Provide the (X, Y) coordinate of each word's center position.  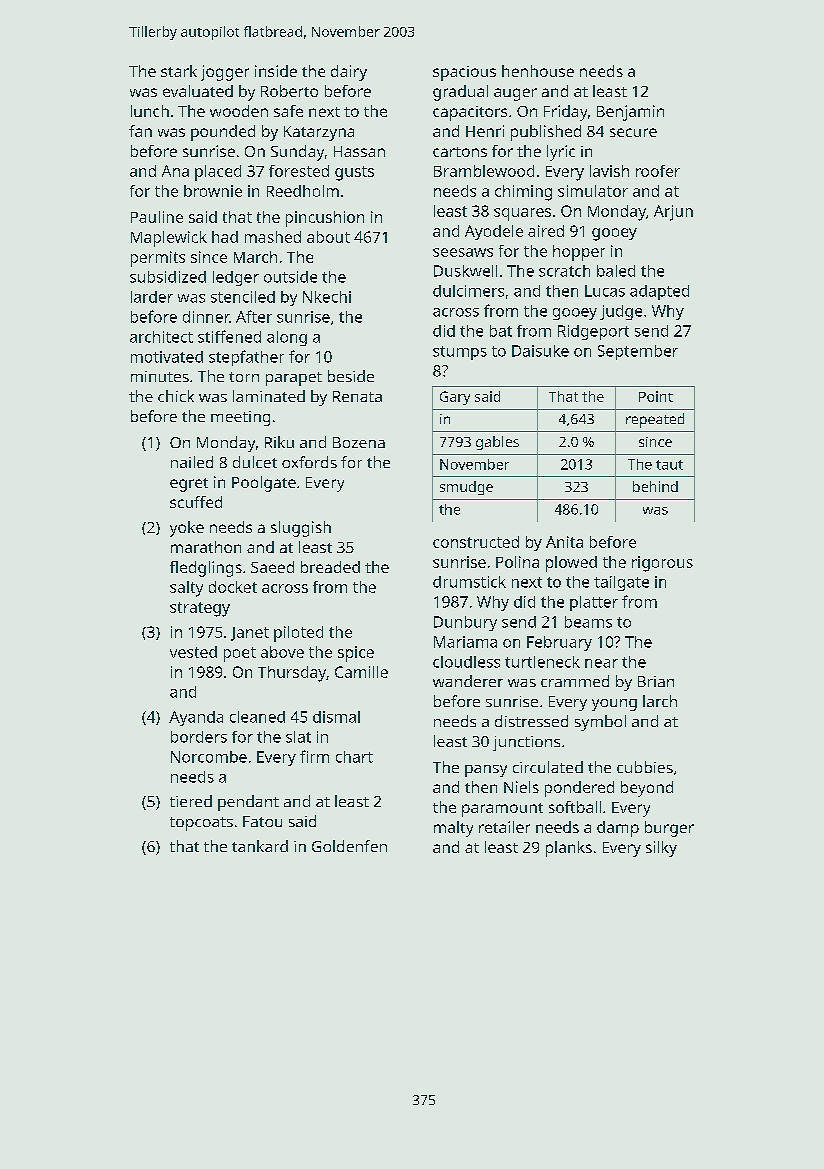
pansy (486, 771)
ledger (236, 278)
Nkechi (327, 297)
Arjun (673, 213)
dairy (349, 73)
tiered (191, 801)
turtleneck (542, 662)
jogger (225, 73)
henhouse (538, 71)
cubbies (645, 767)
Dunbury (465, 623)
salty (186, 589)
